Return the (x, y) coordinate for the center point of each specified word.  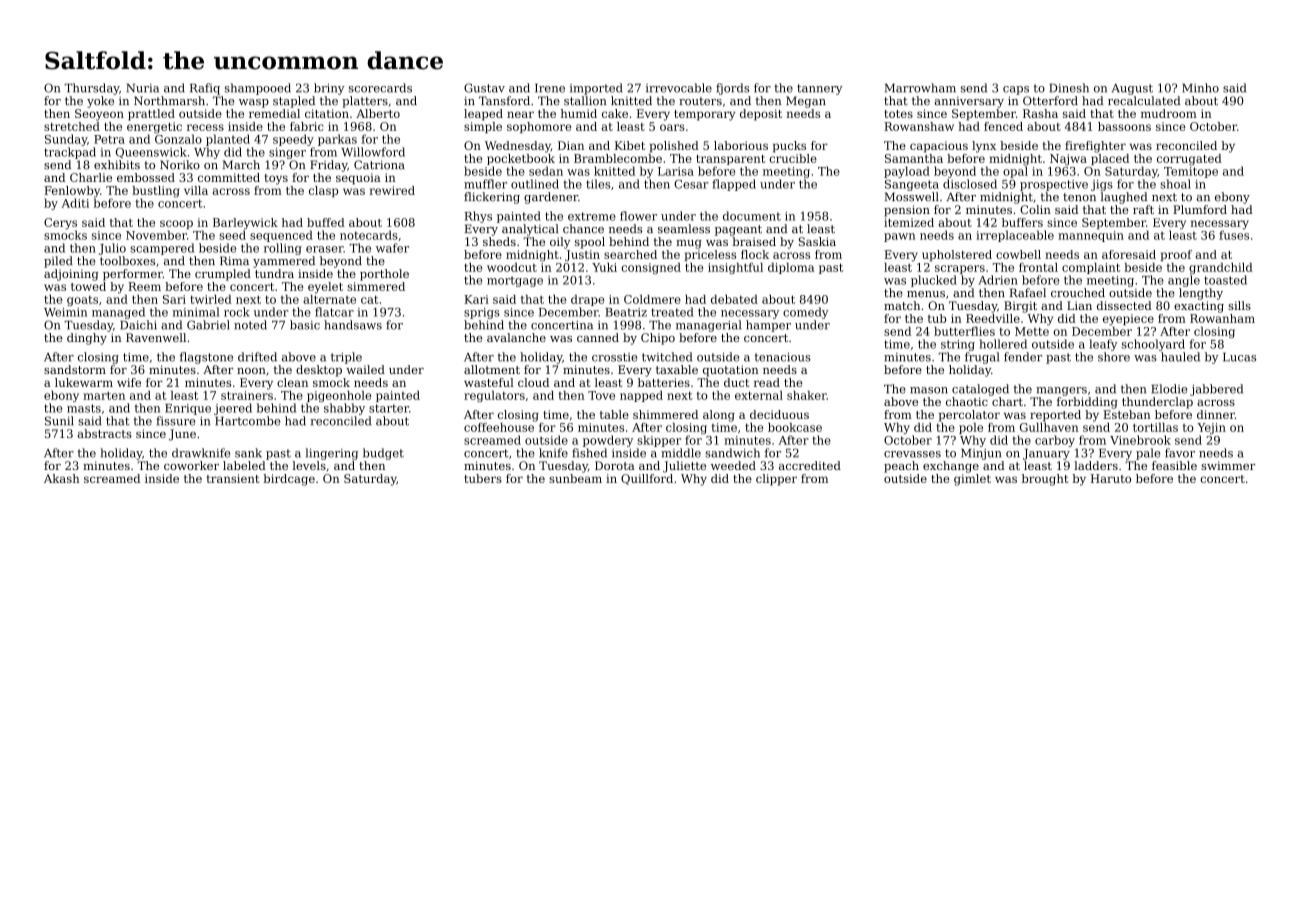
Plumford (1200, 209)
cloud (533, 382)
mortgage (515, 281)
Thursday (91, 89)
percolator (969, 416)
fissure (175, 421)
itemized (909, 222)
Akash (62, 478)
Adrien (998, 280)
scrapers (960, 269)
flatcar (334, 312)
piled (58, 262)
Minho (1200, 88)
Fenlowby (72, 192)
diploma (791, 268)
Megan (806, 102)
